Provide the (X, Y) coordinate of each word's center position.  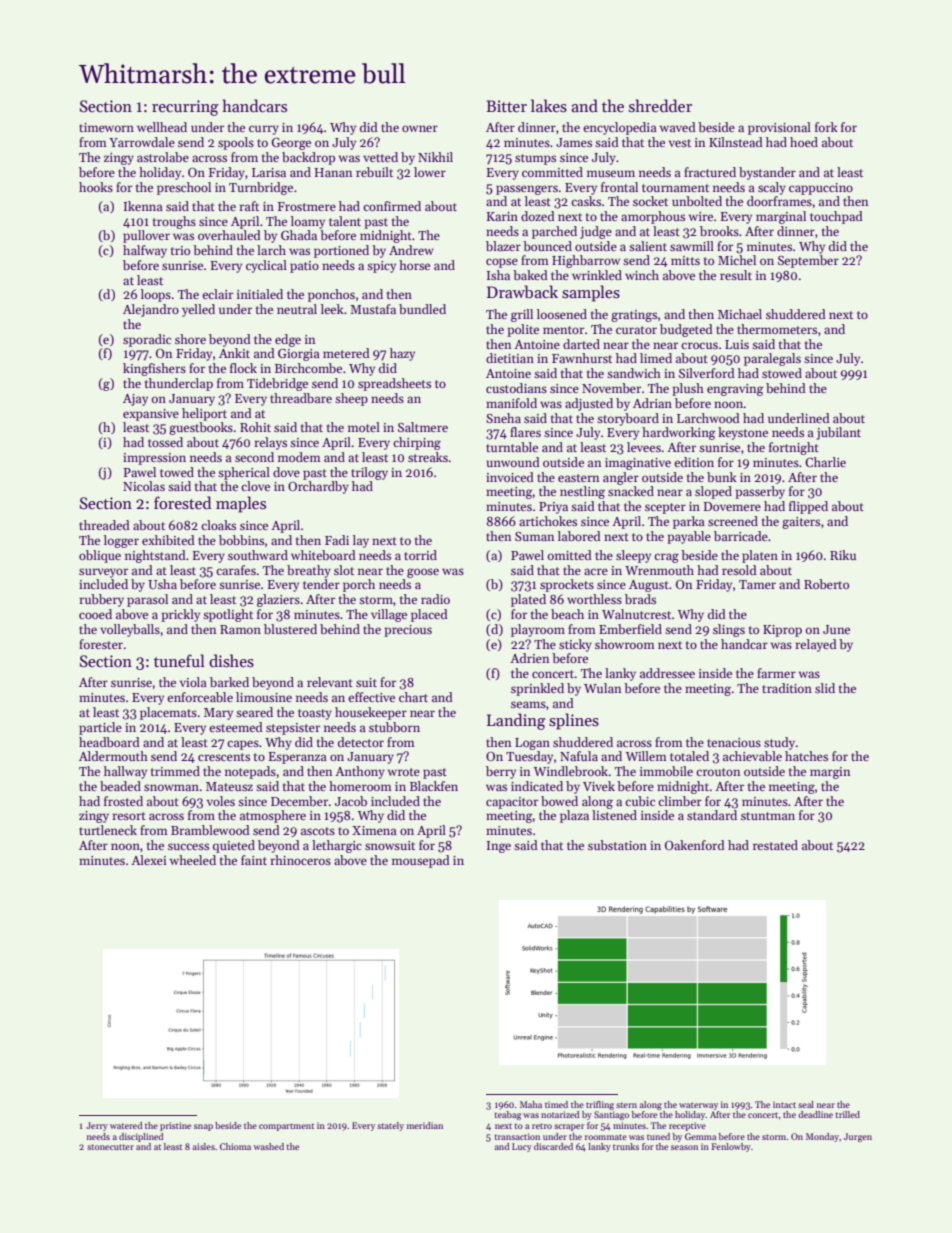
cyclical (266, 266)
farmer (776, 673)
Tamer (757, 584)
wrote (404, 772)
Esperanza (298, 758)
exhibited (168, 540)
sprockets (567, 585)
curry (264, 130)
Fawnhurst (582, 358)
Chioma (235, 1146)
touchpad (836, 217)
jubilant (839, 433)
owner (420, 128)
